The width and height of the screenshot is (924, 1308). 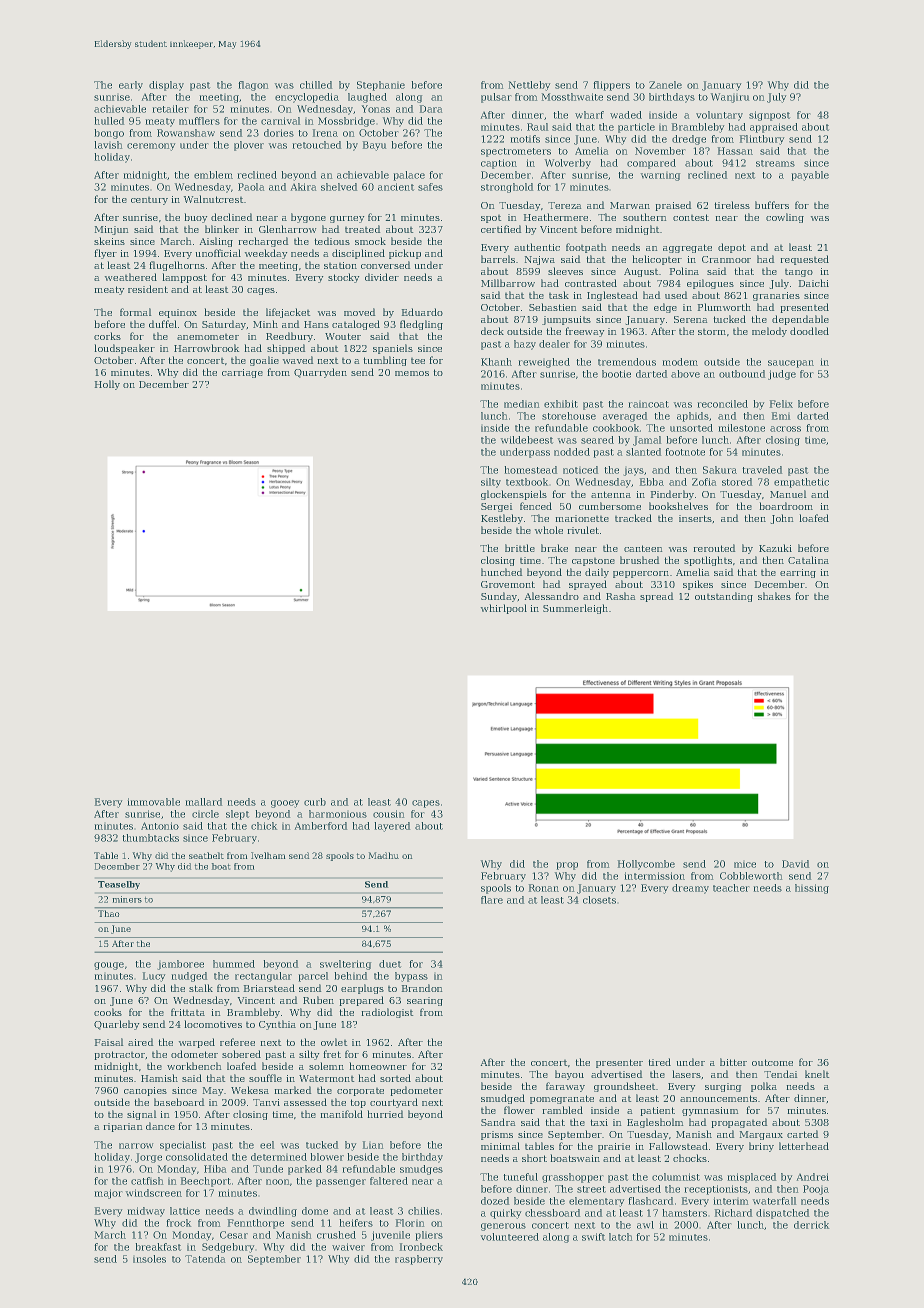 What do you see at coordinates (393, 349) in the screenshot?
I see `spaniels` at bounding box center [393, 349].
